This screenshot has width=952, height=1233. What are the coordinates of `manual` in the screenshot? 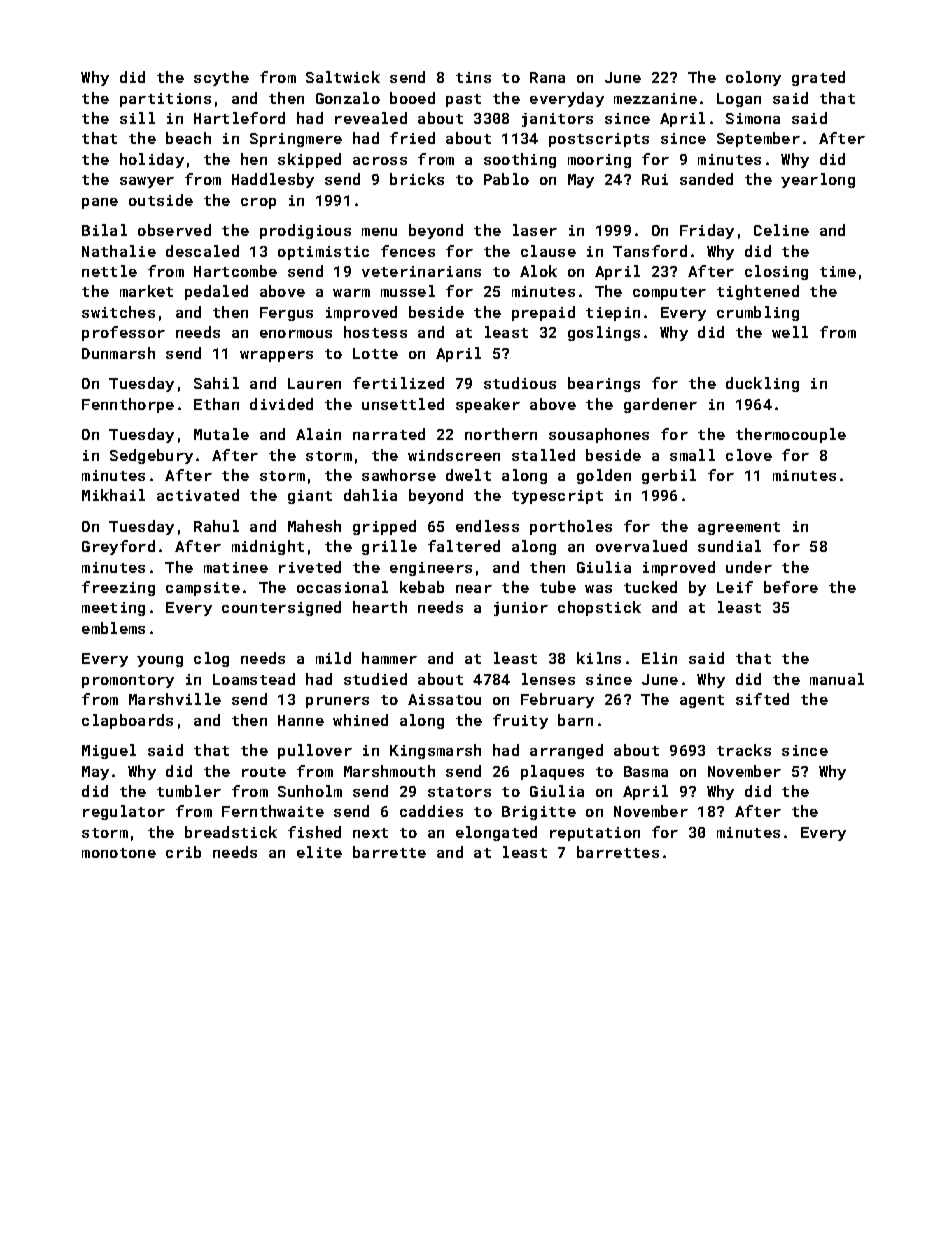 It's located at (837, 679).
